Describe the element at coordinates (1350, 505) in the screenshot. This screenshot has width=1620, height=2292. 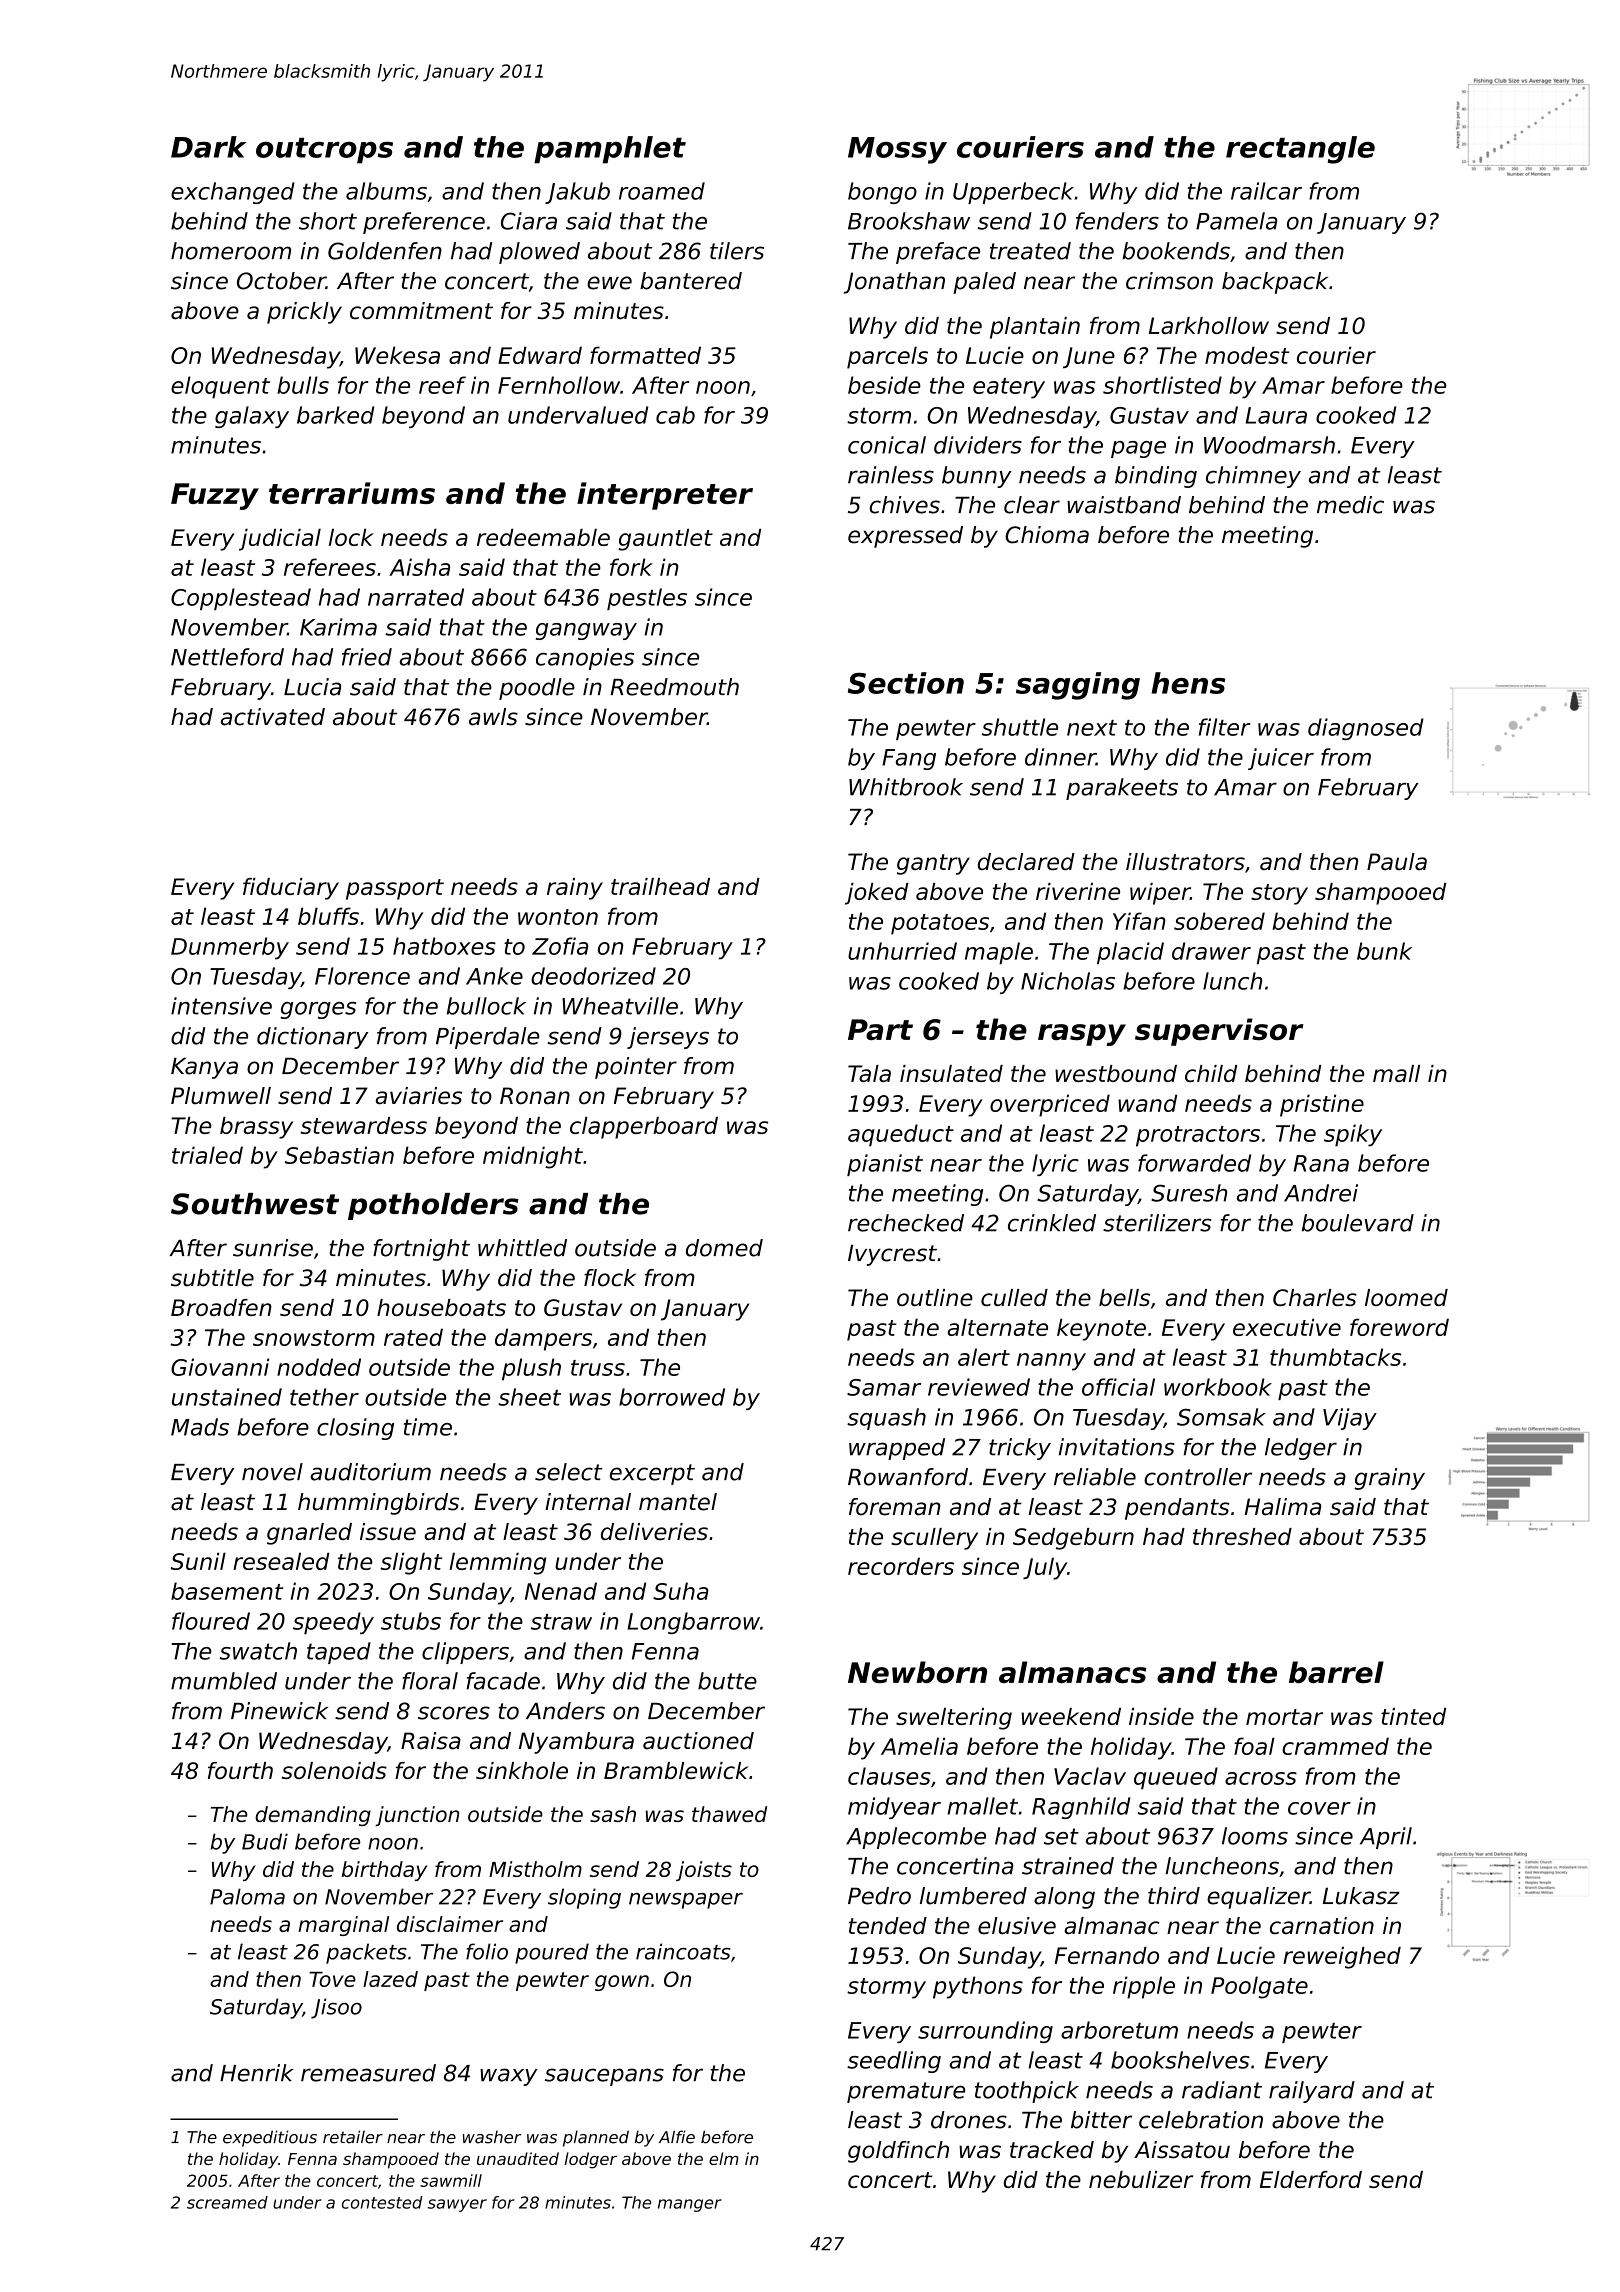
I see `medic` at that location.
